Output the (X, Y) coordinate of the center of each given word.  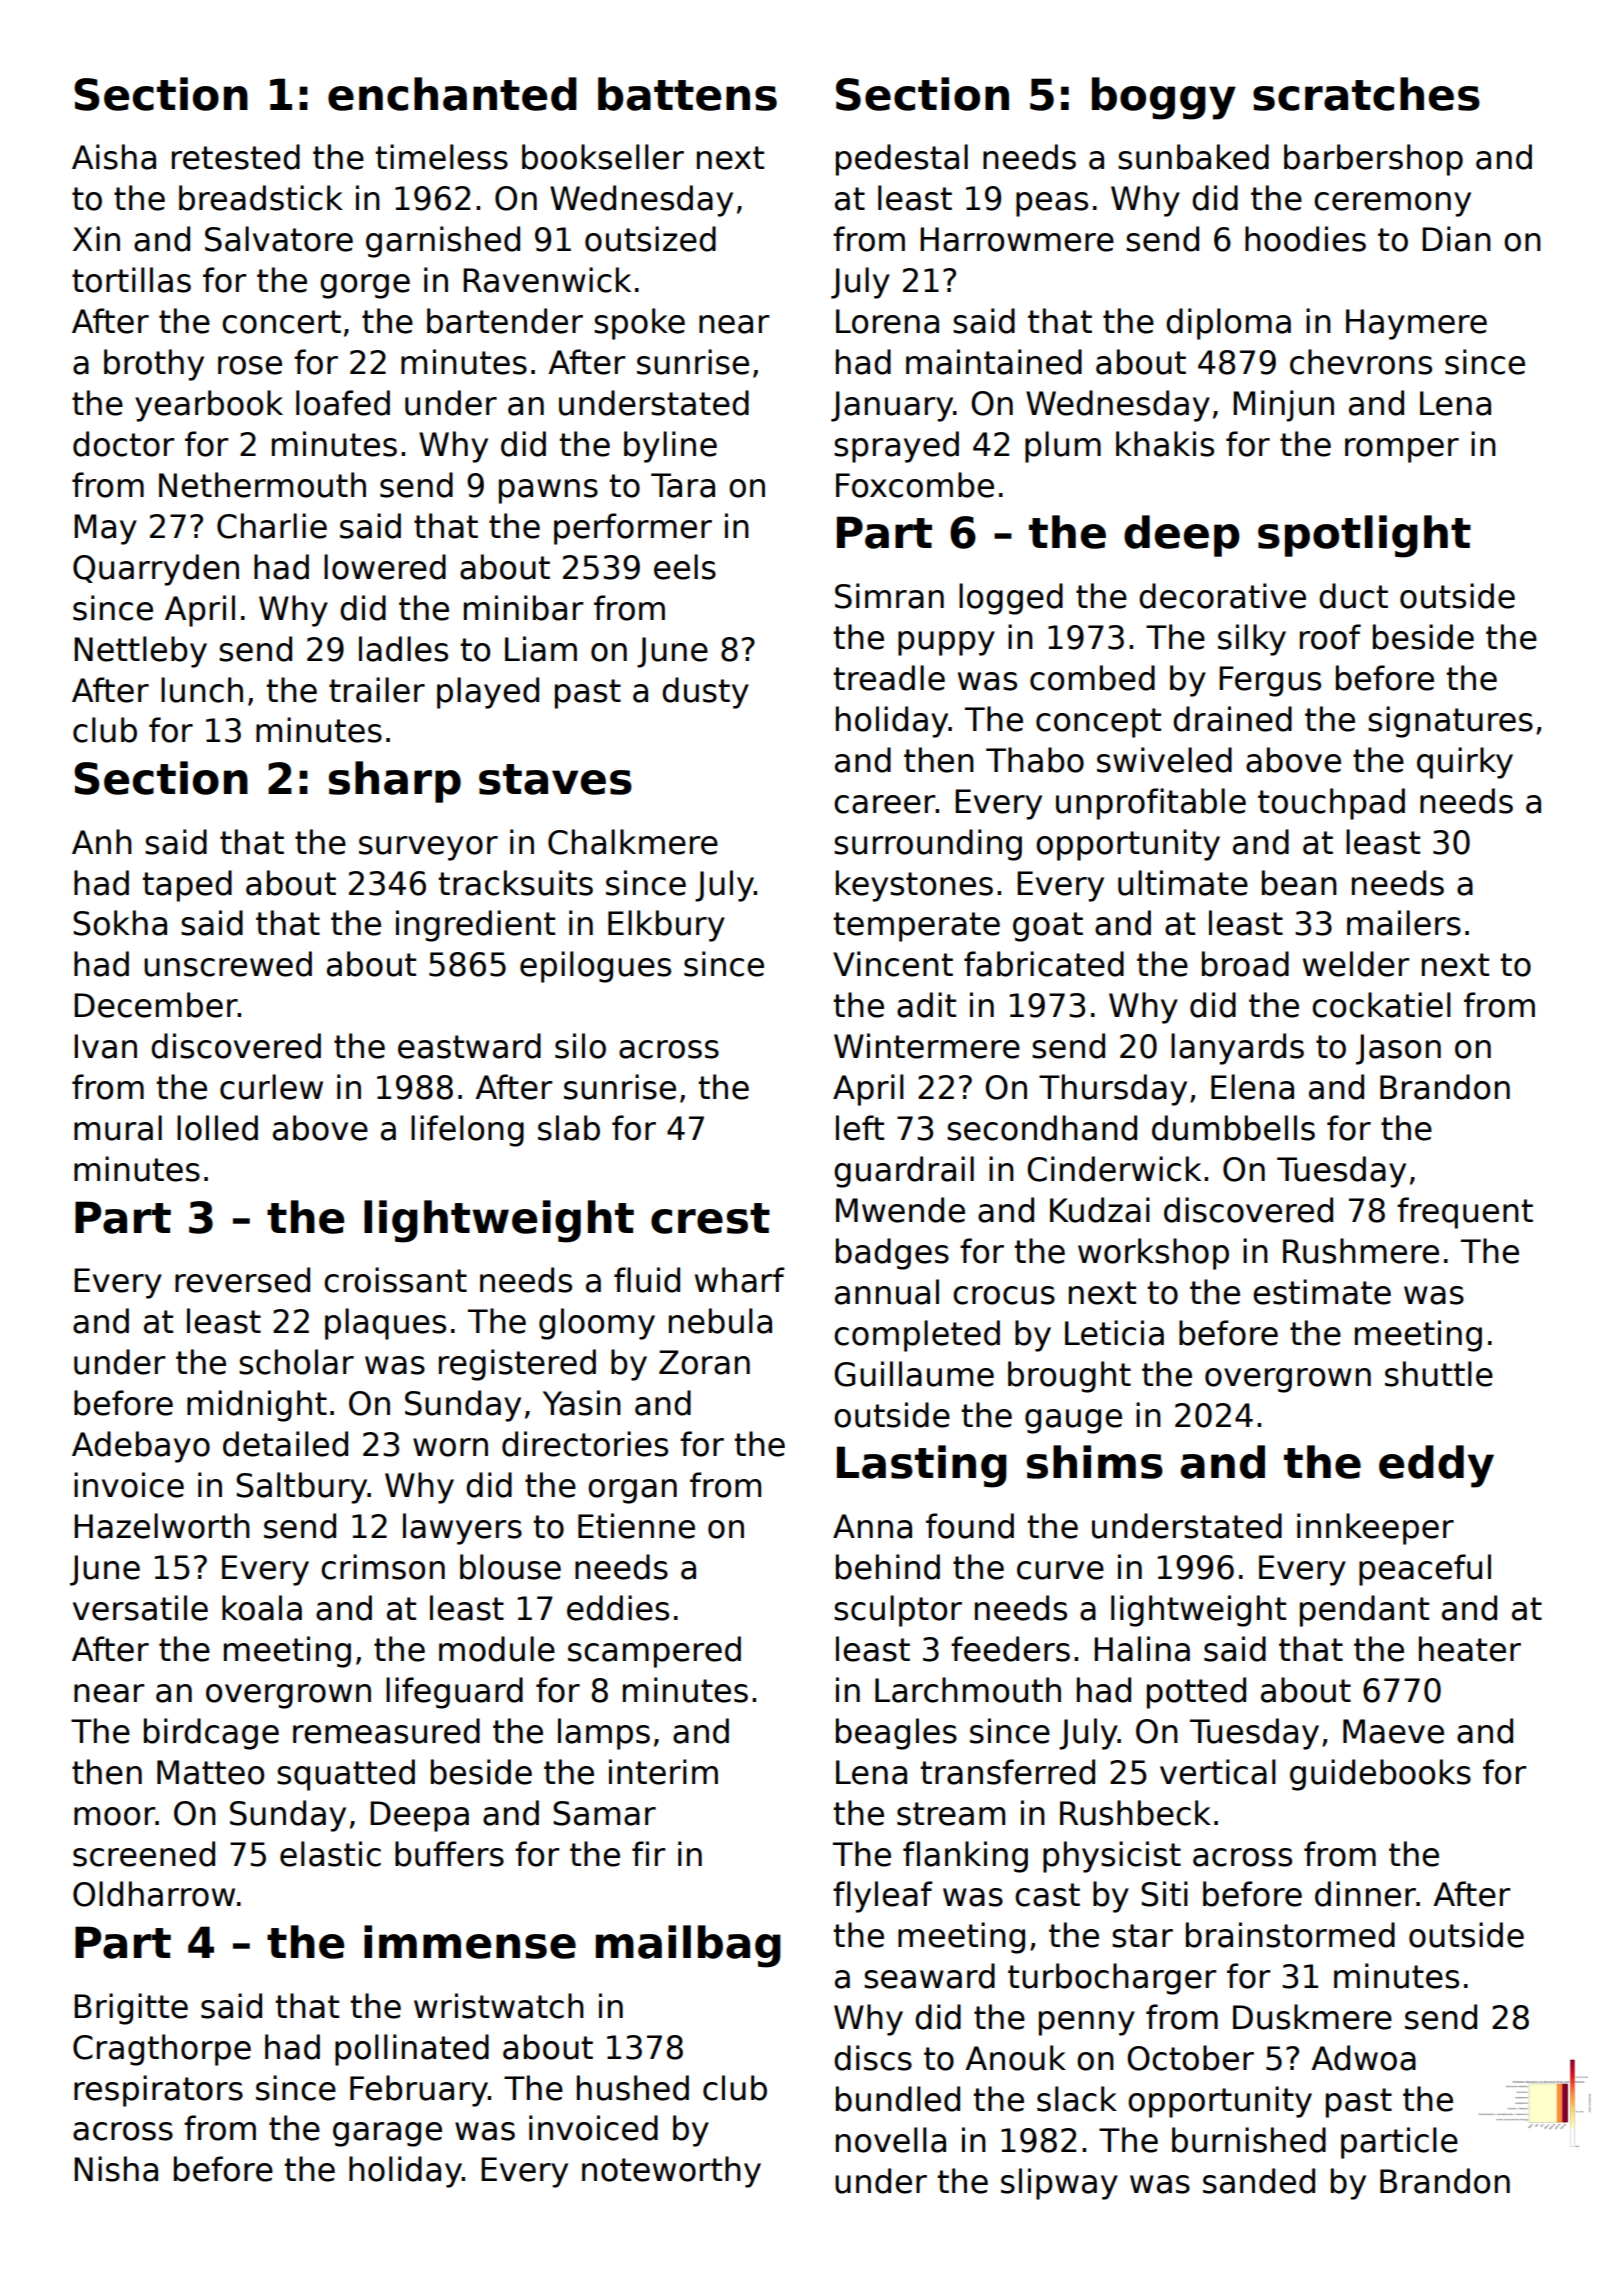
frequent (1465, 1213)
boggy (1164, 98)
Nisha (116, 2169)
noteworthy (671, 2172)
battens (687, 94)
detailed (285, 1444)
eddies (618, 1608)
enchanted (452, 94)
